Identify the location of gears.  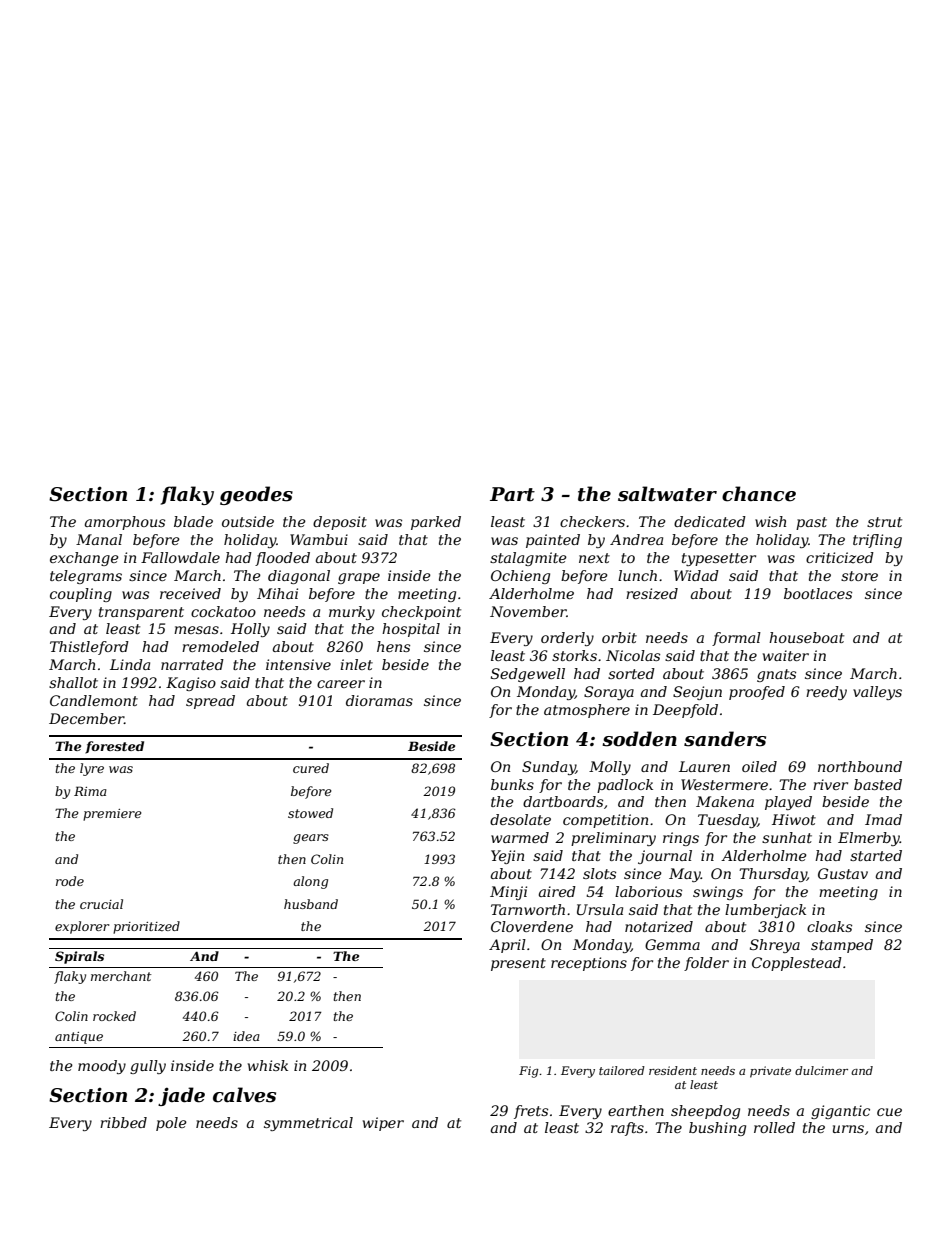
(311, 839).
